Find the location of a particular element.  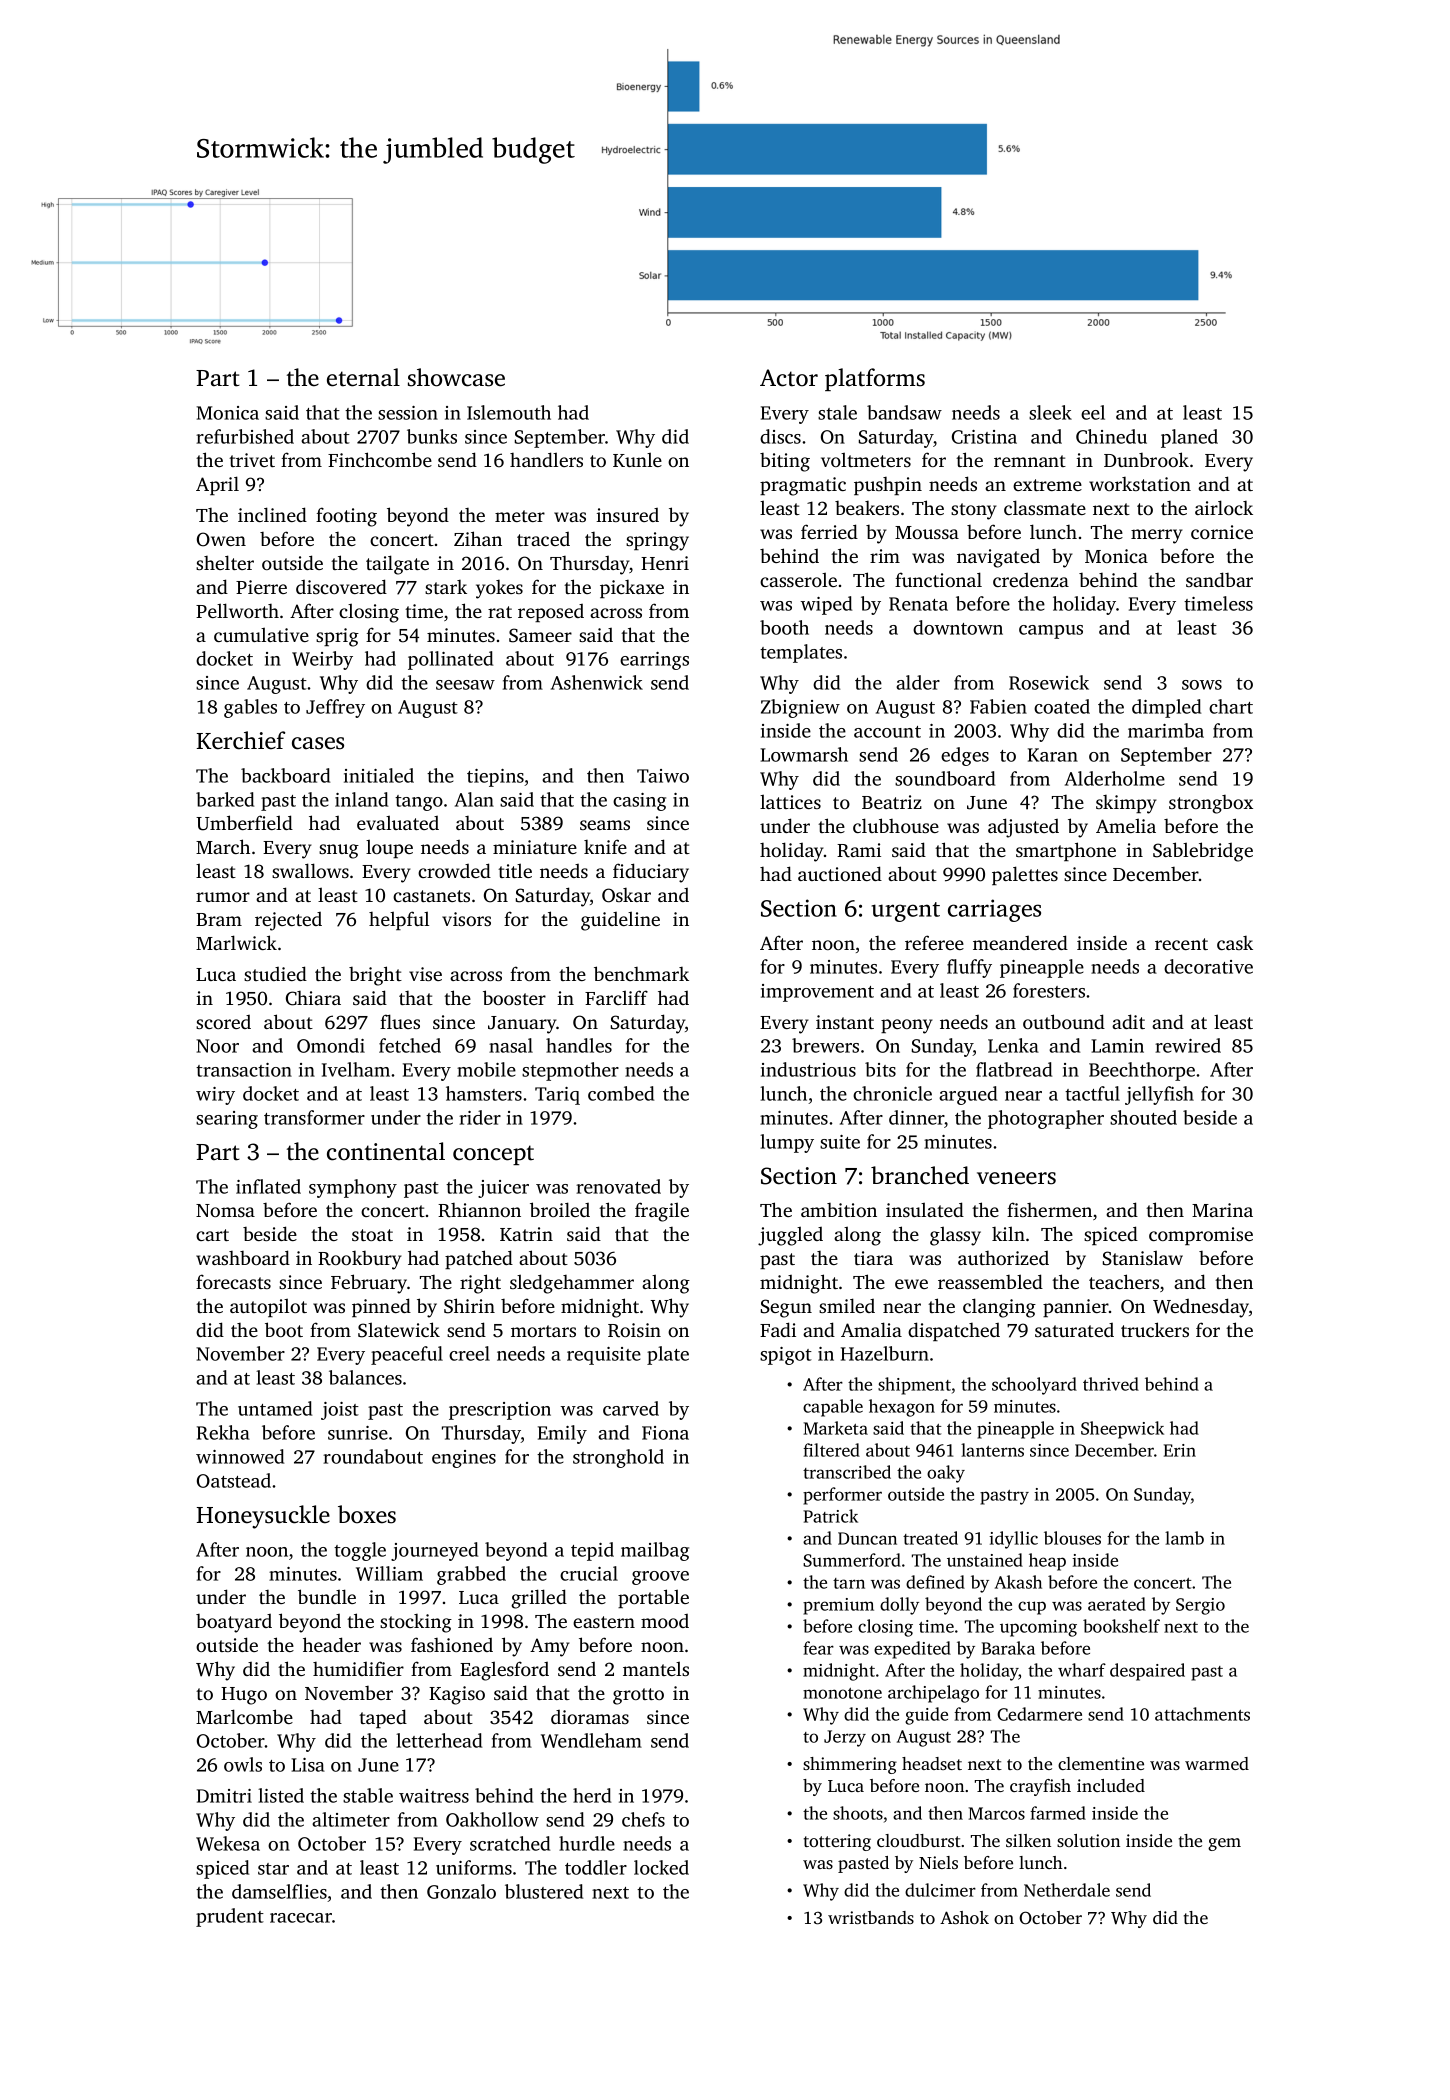

racecar is located at coordinates (301, 1918).
